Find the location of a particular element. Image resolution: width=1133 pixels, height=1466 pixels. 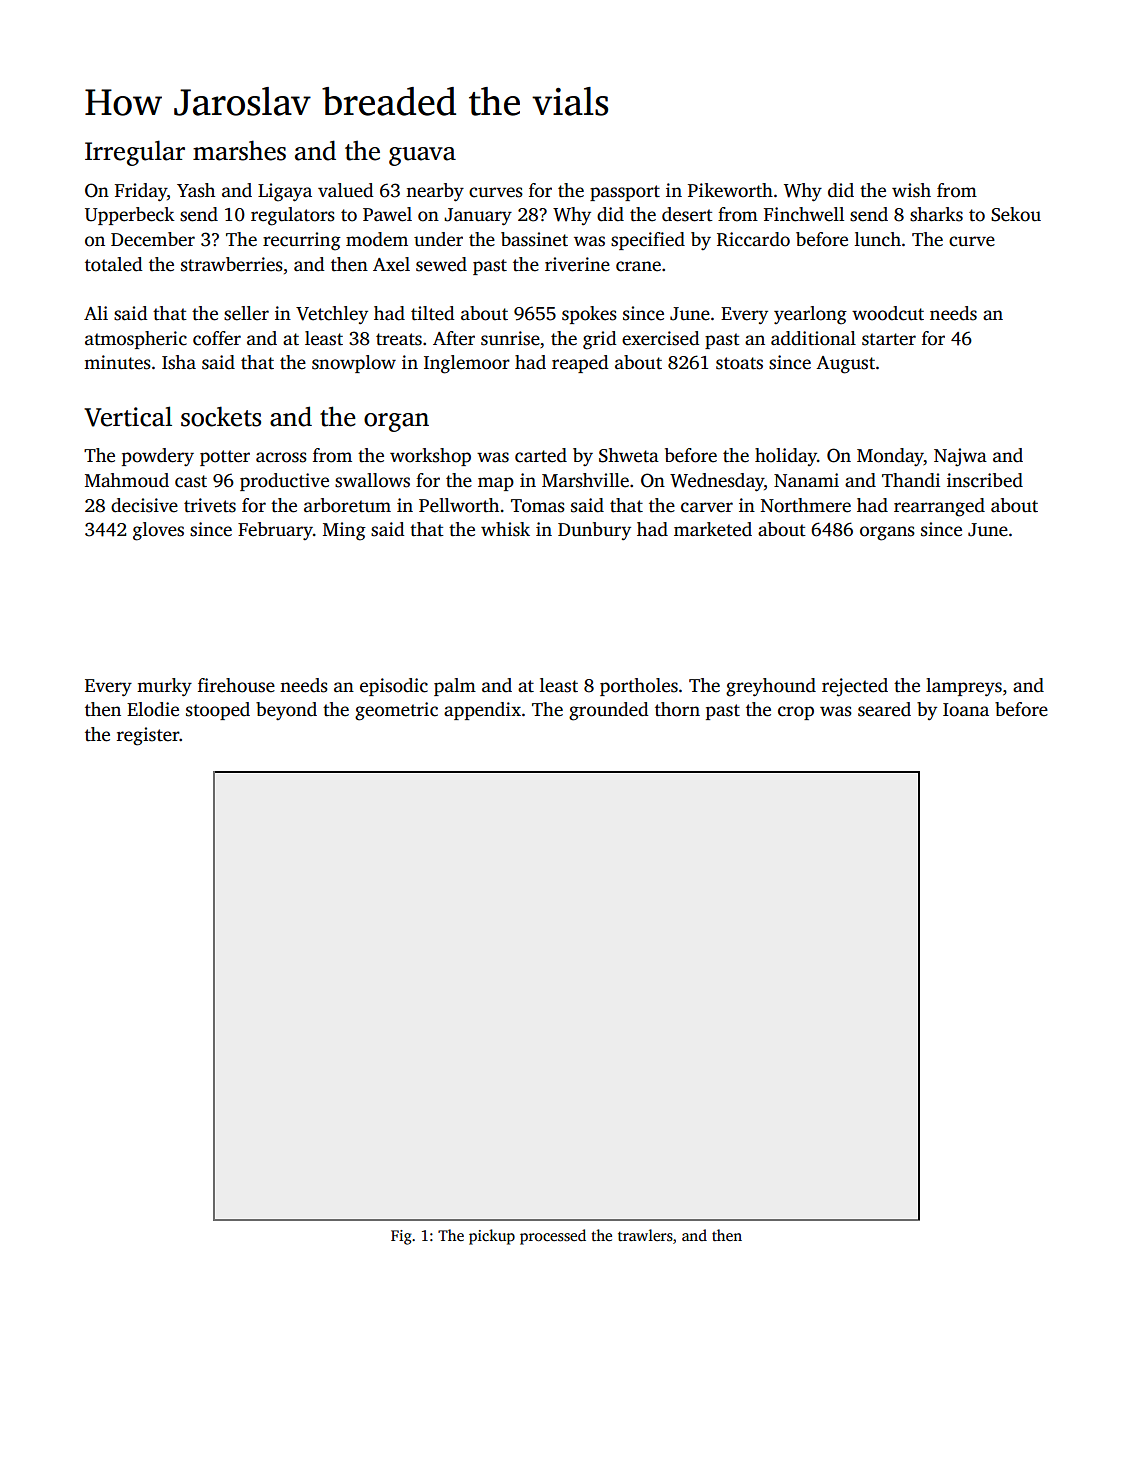

crane is located at coordinates (638, 266).
